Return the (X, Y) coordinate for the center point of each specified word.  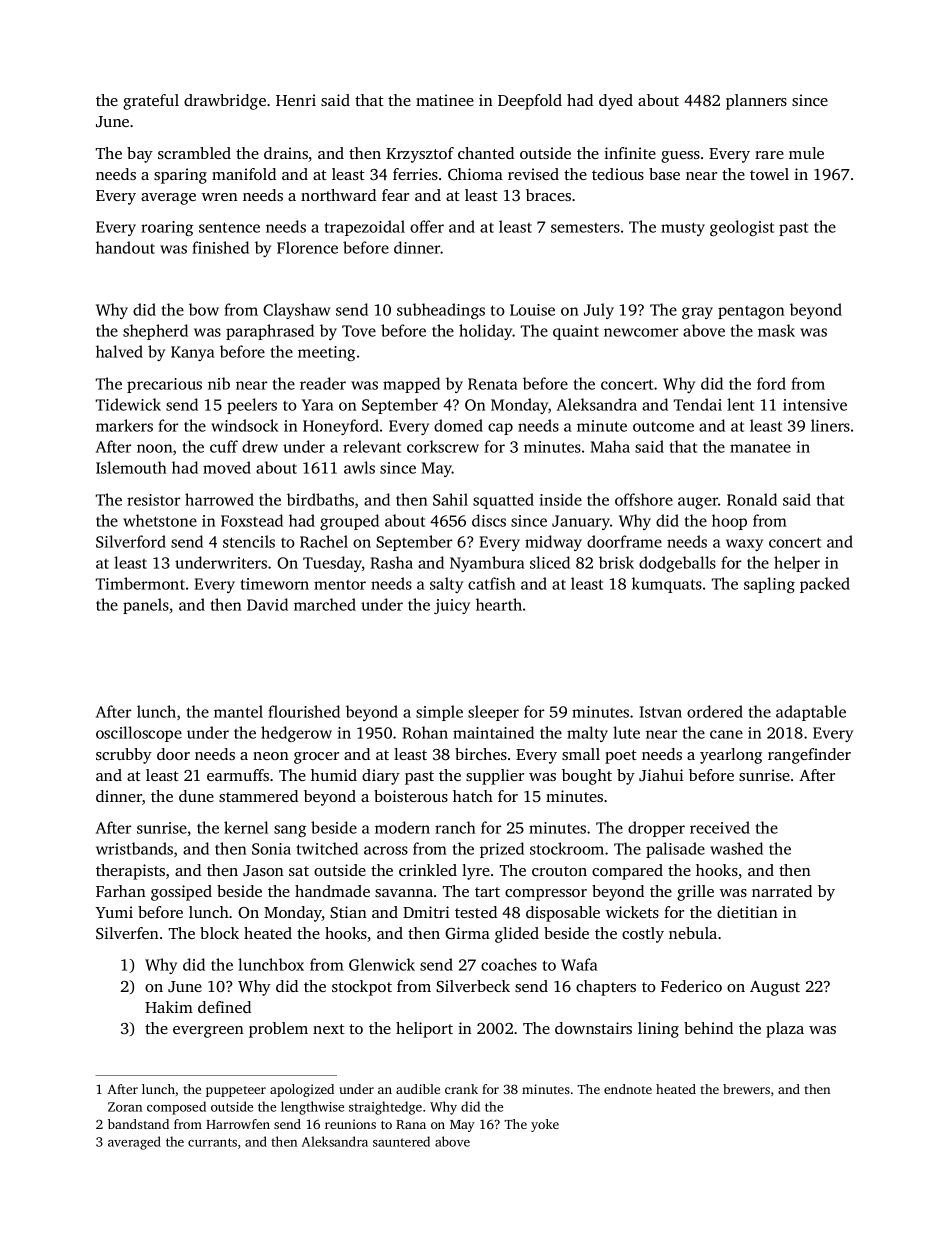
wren (220, 197)
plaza (785, 1030)
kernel (246, 827)
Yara (318, 405)
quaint (576, 332)
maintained (493, 732)
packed (825, 585)
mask (776, 330)
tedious (618, 174)
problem (278, 1030)
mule (806, 153)
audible (418, 1089)
